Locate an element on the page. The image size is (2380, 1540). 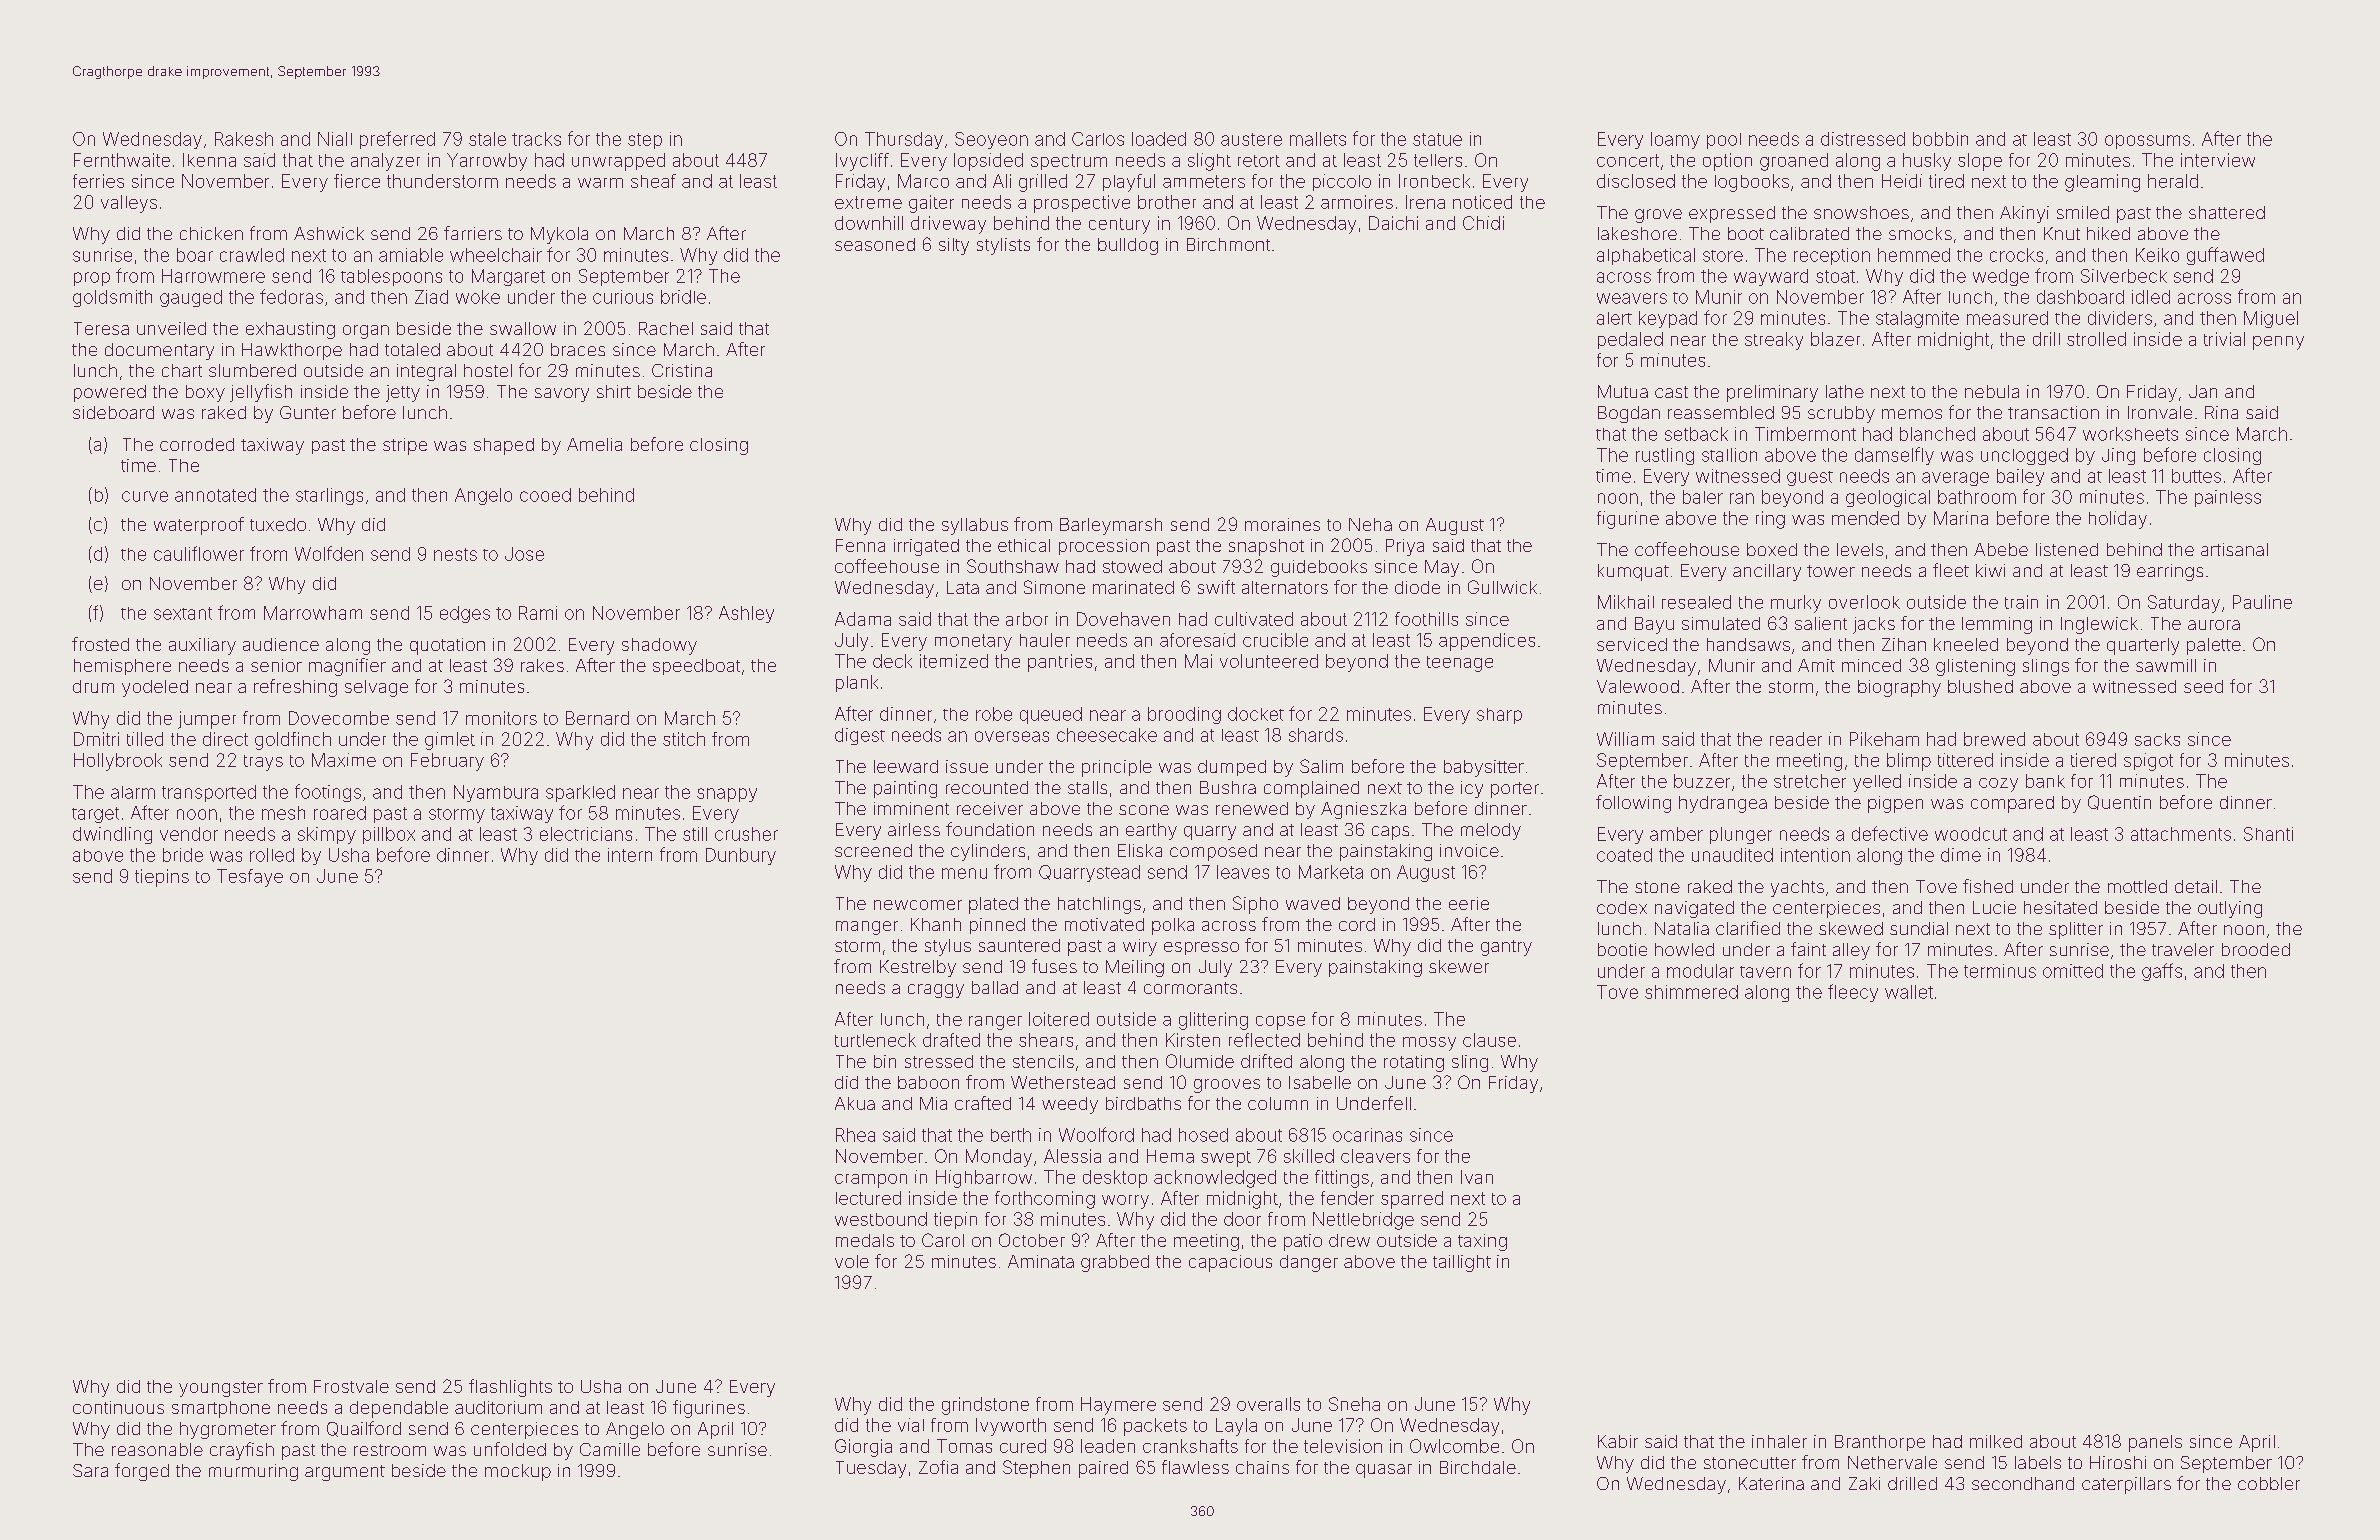
restroom is located at coordinates (390, 1450).
